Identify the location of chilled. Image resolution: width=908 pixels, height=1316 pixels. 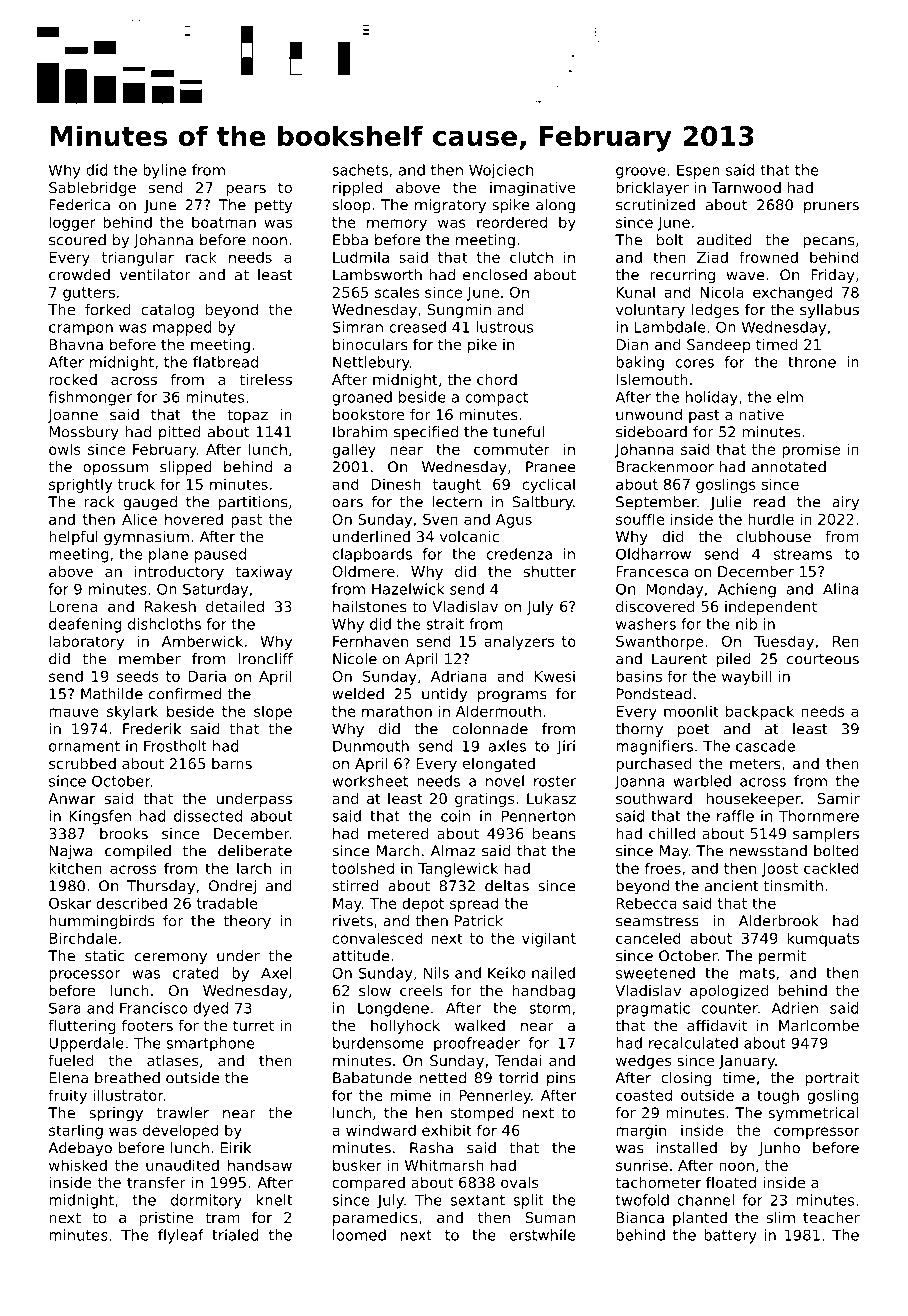
(672, 833).
